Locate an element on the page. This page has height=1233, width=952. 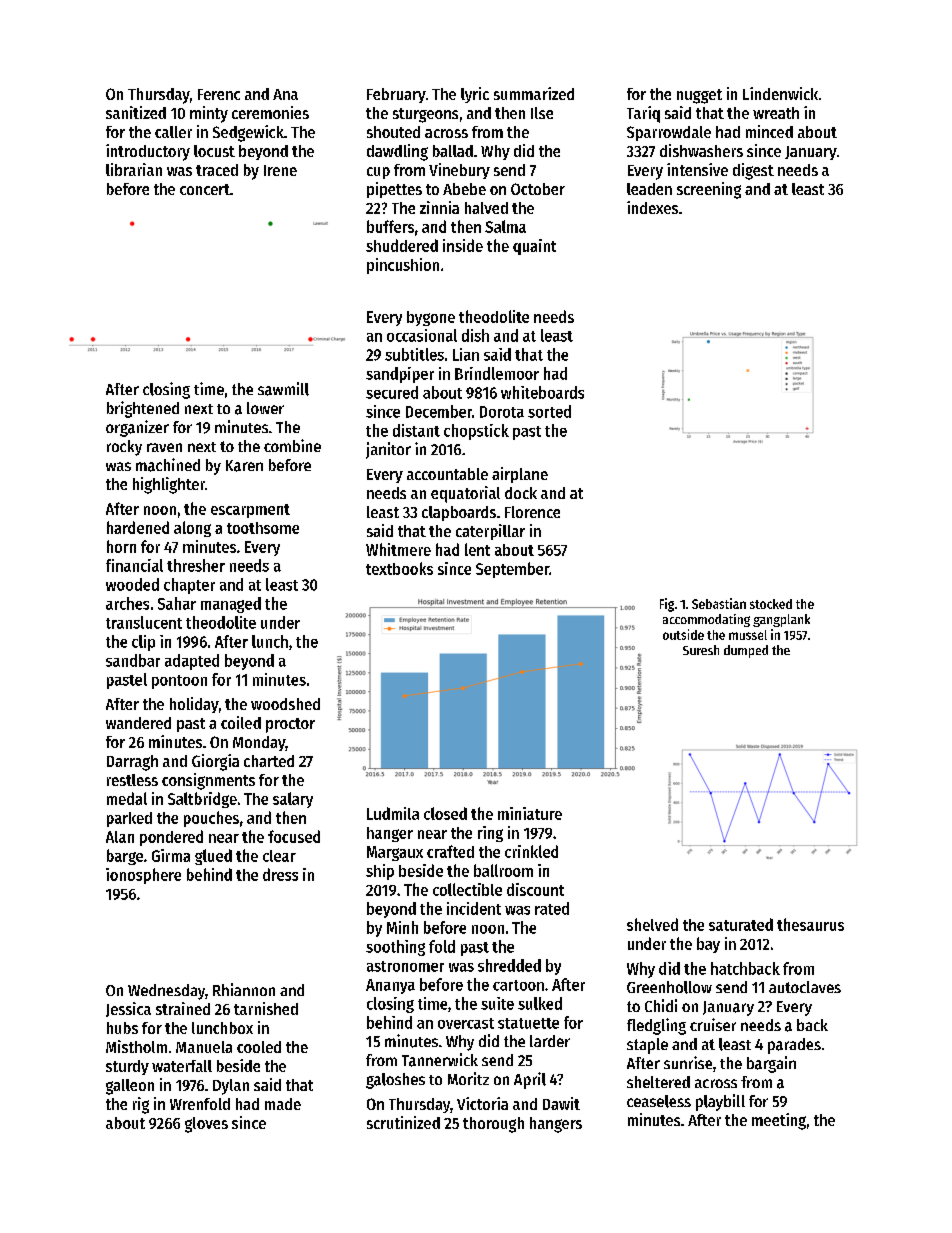
pouches is located at coordinates (211, 819).
